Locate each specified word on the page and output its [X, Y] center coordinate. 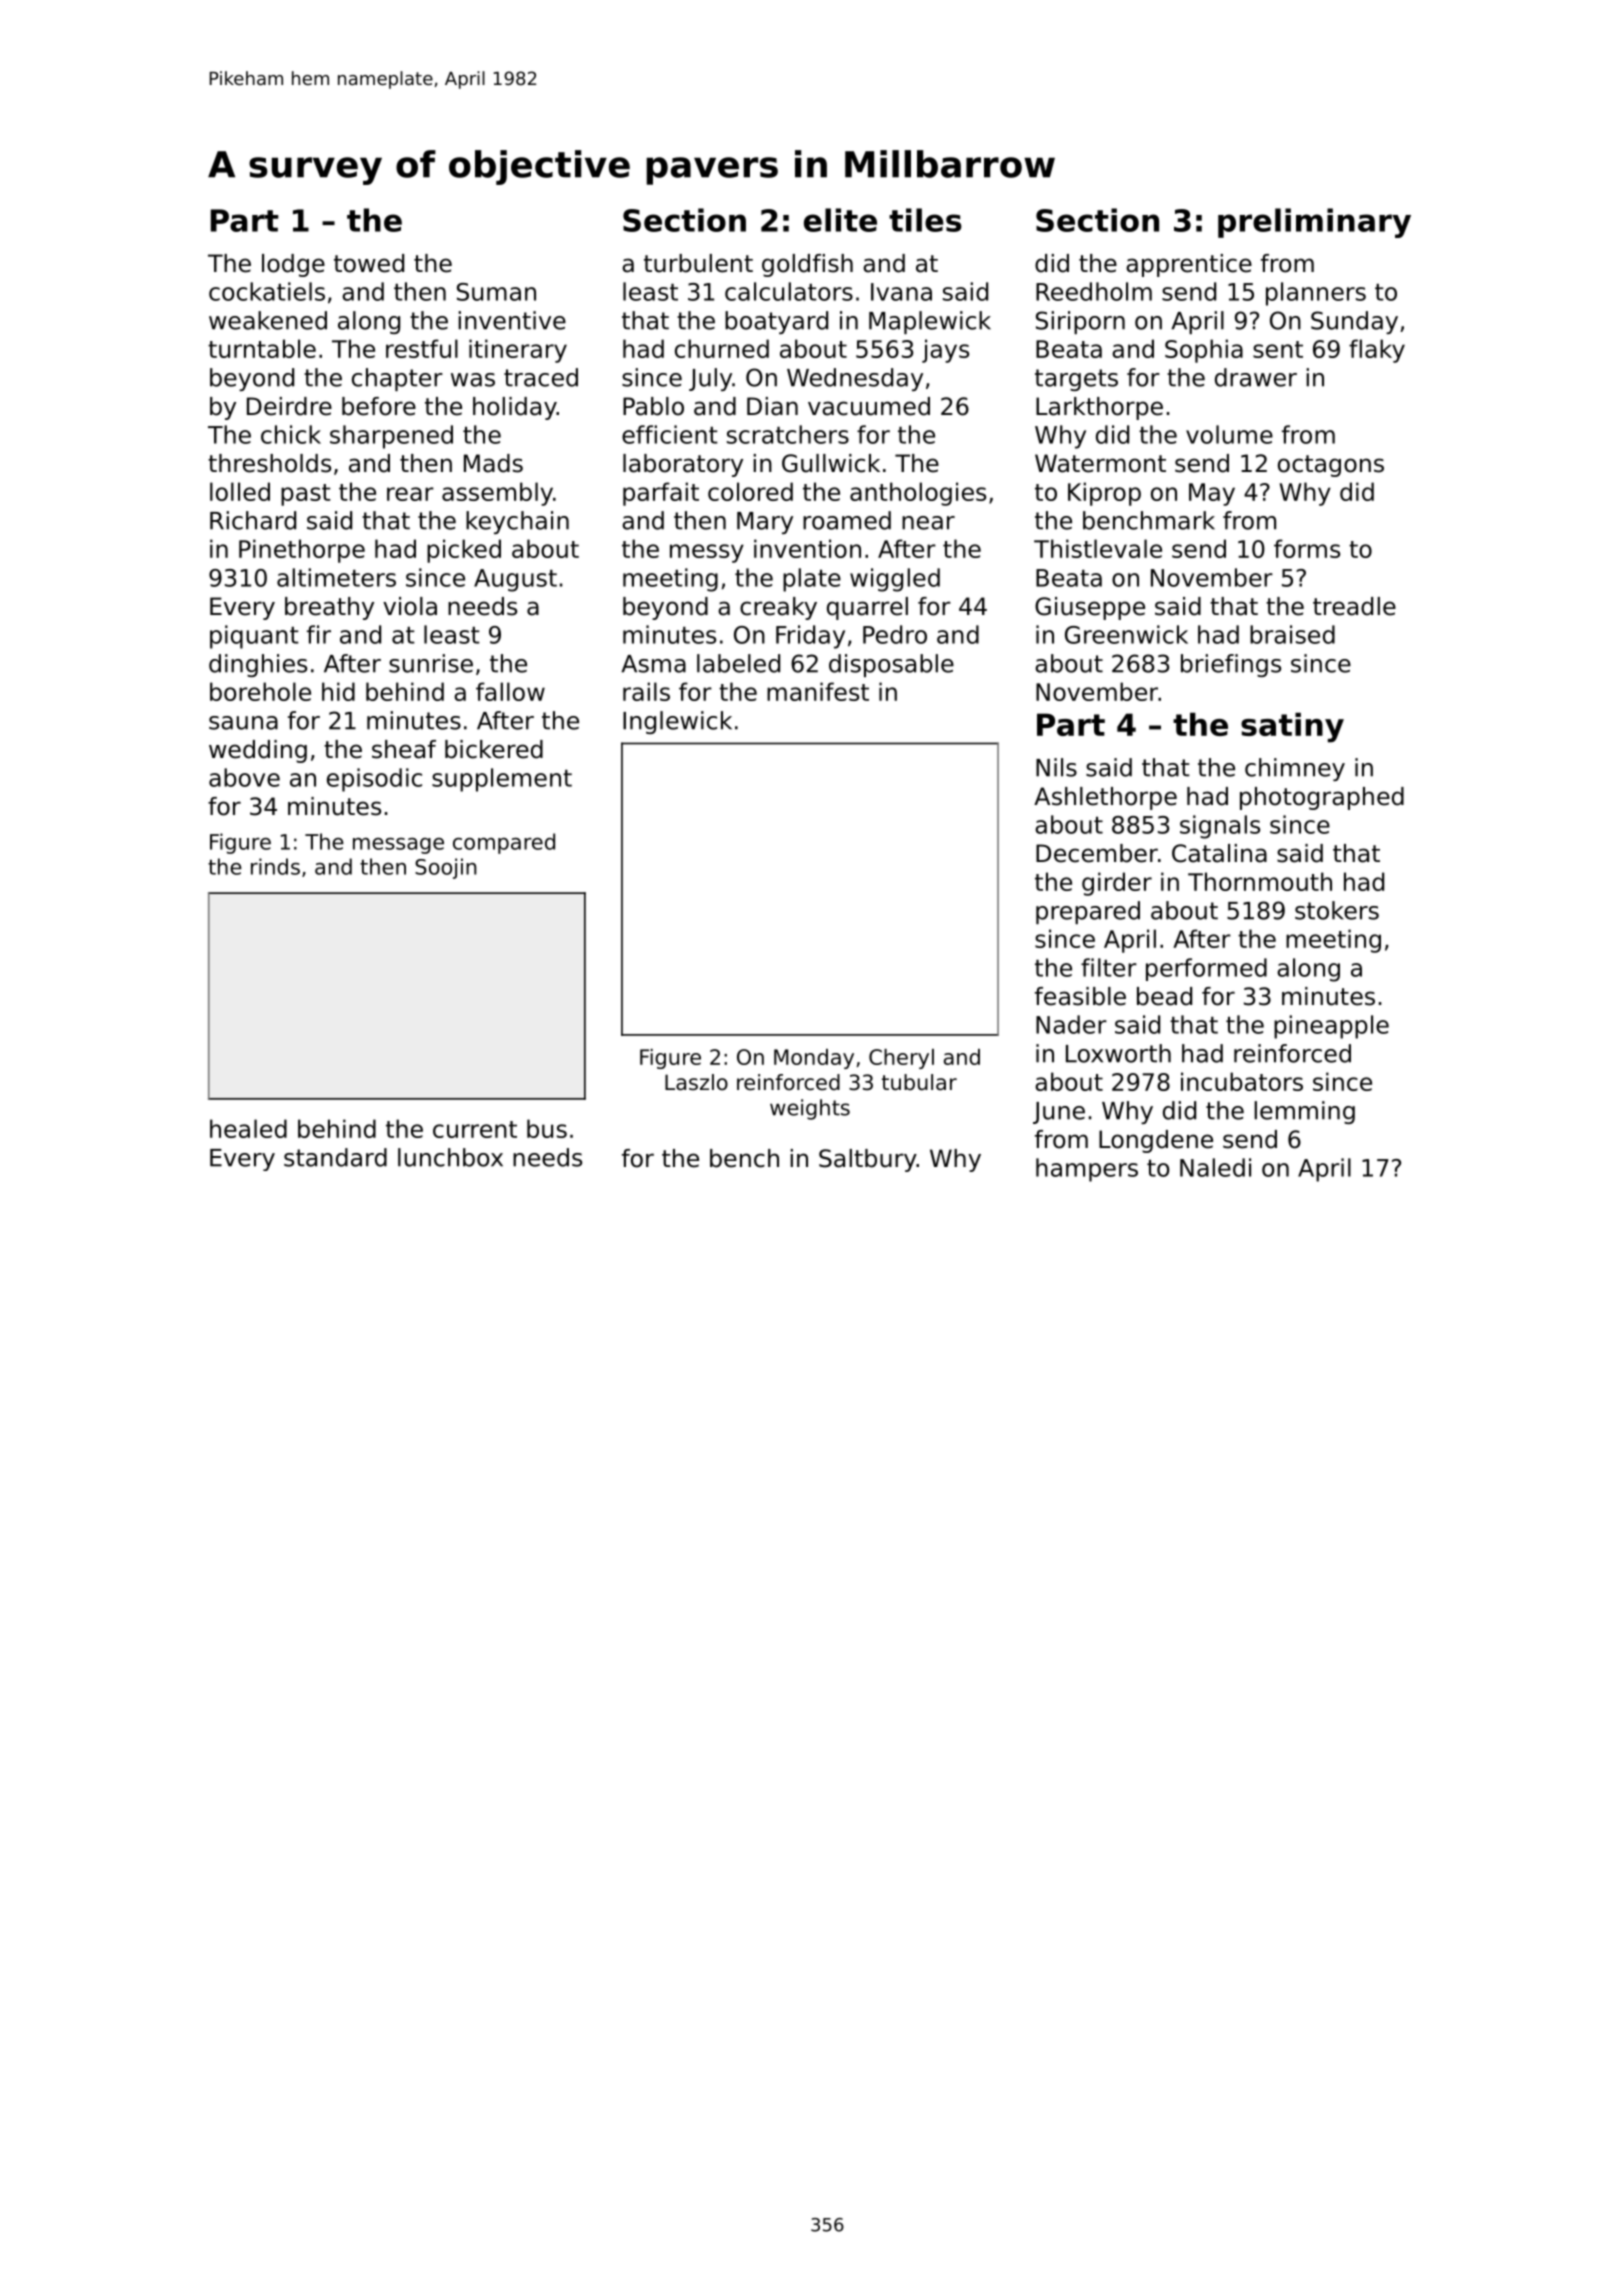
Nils [1056, 767]
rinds [275, 866]
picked [464, 551]
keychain [517, 522]
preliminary [1314, 223]
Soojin [446, 868]
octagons [1331, 466]
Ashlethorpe [1105, 798]
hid [338, 691]
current [475, 1129]
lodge [293, 265]
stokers [1337, 910]
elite [840, 220]
